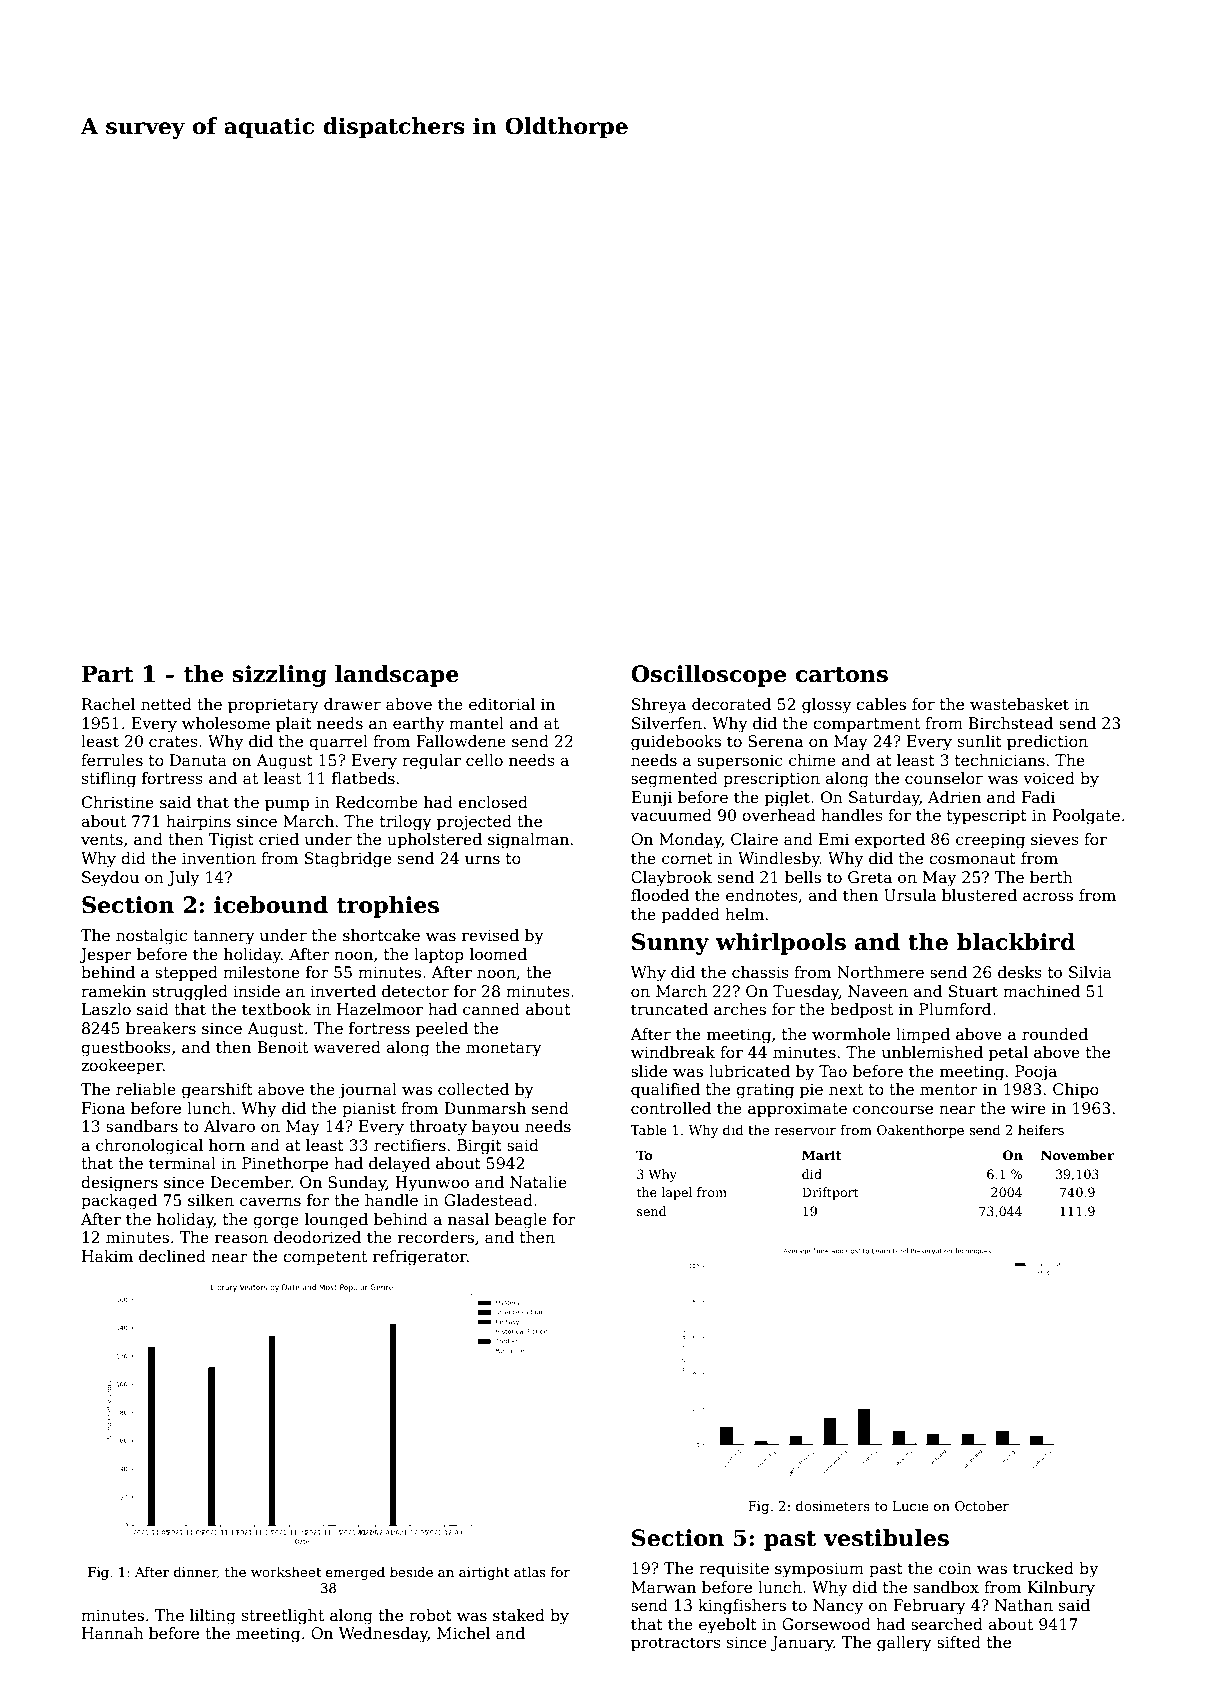 The width and height of the document is (1207, 1707). I want to click on Lucie, so click(911, 1506).
